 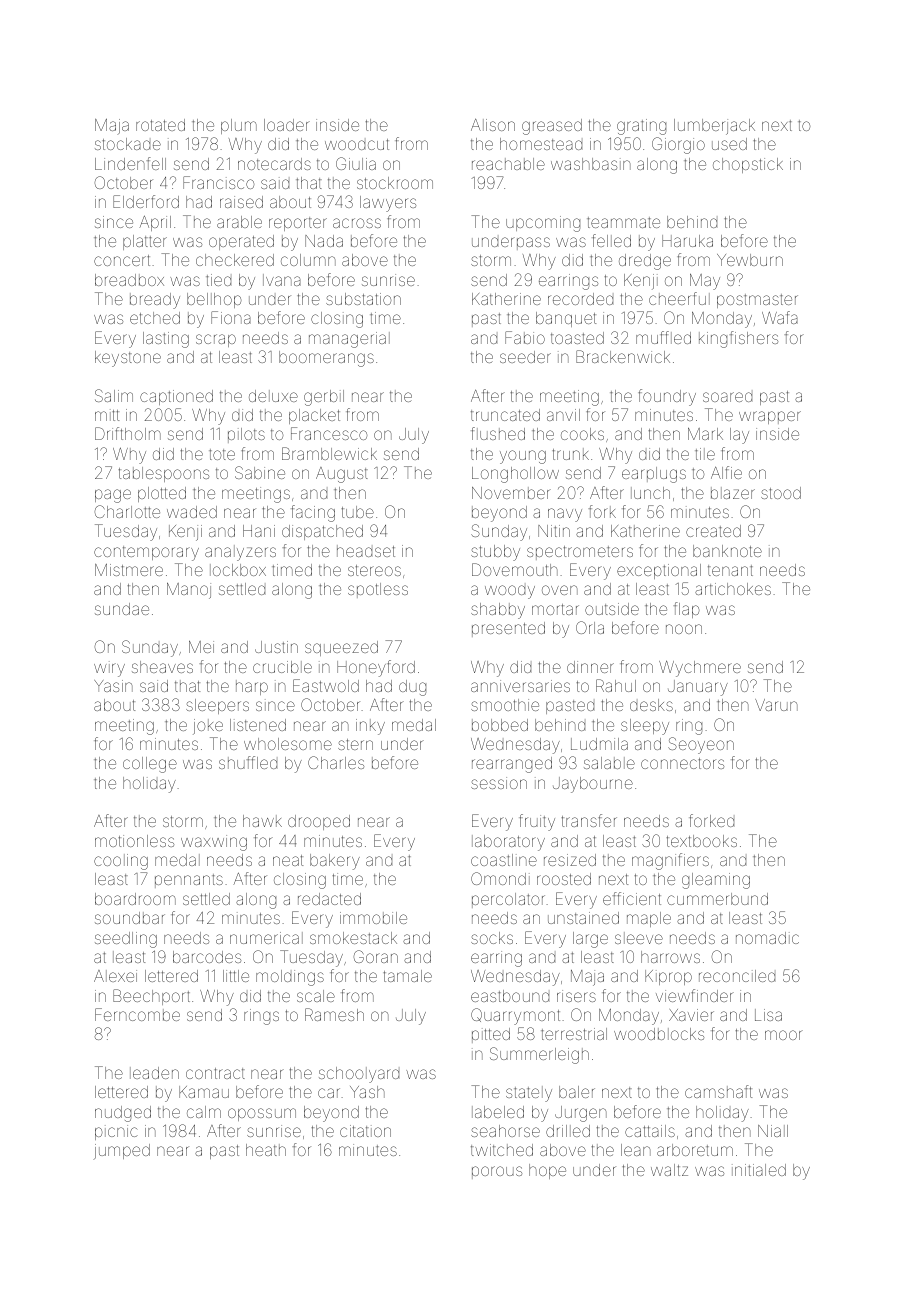 What do you see at coordinates (365, 1131) in the page?
I see `citation` at bounding box center [365, 1131].
